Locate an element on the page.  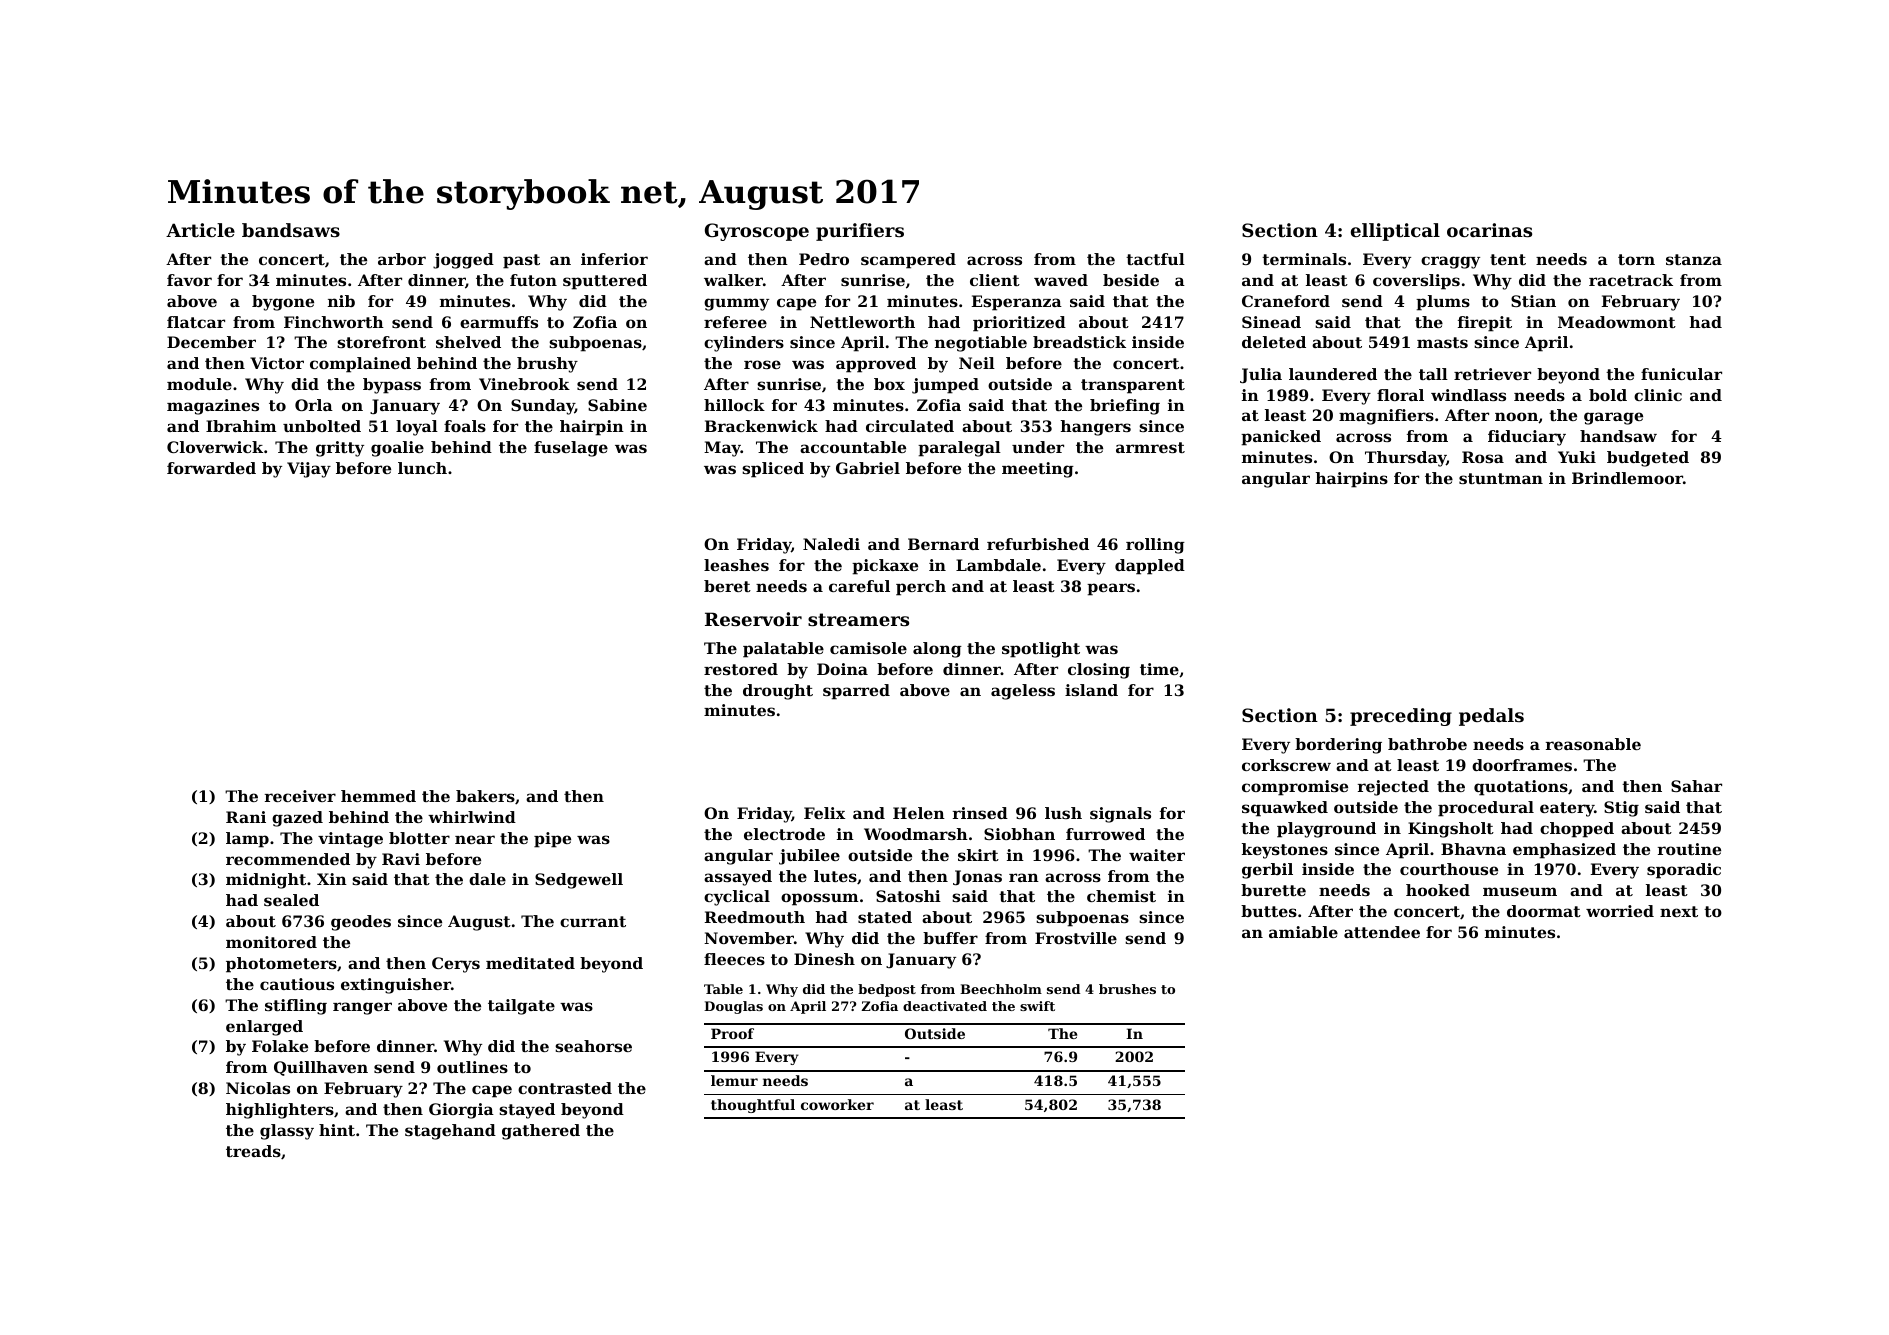
craggy is located at coordinates (1450, 262).
